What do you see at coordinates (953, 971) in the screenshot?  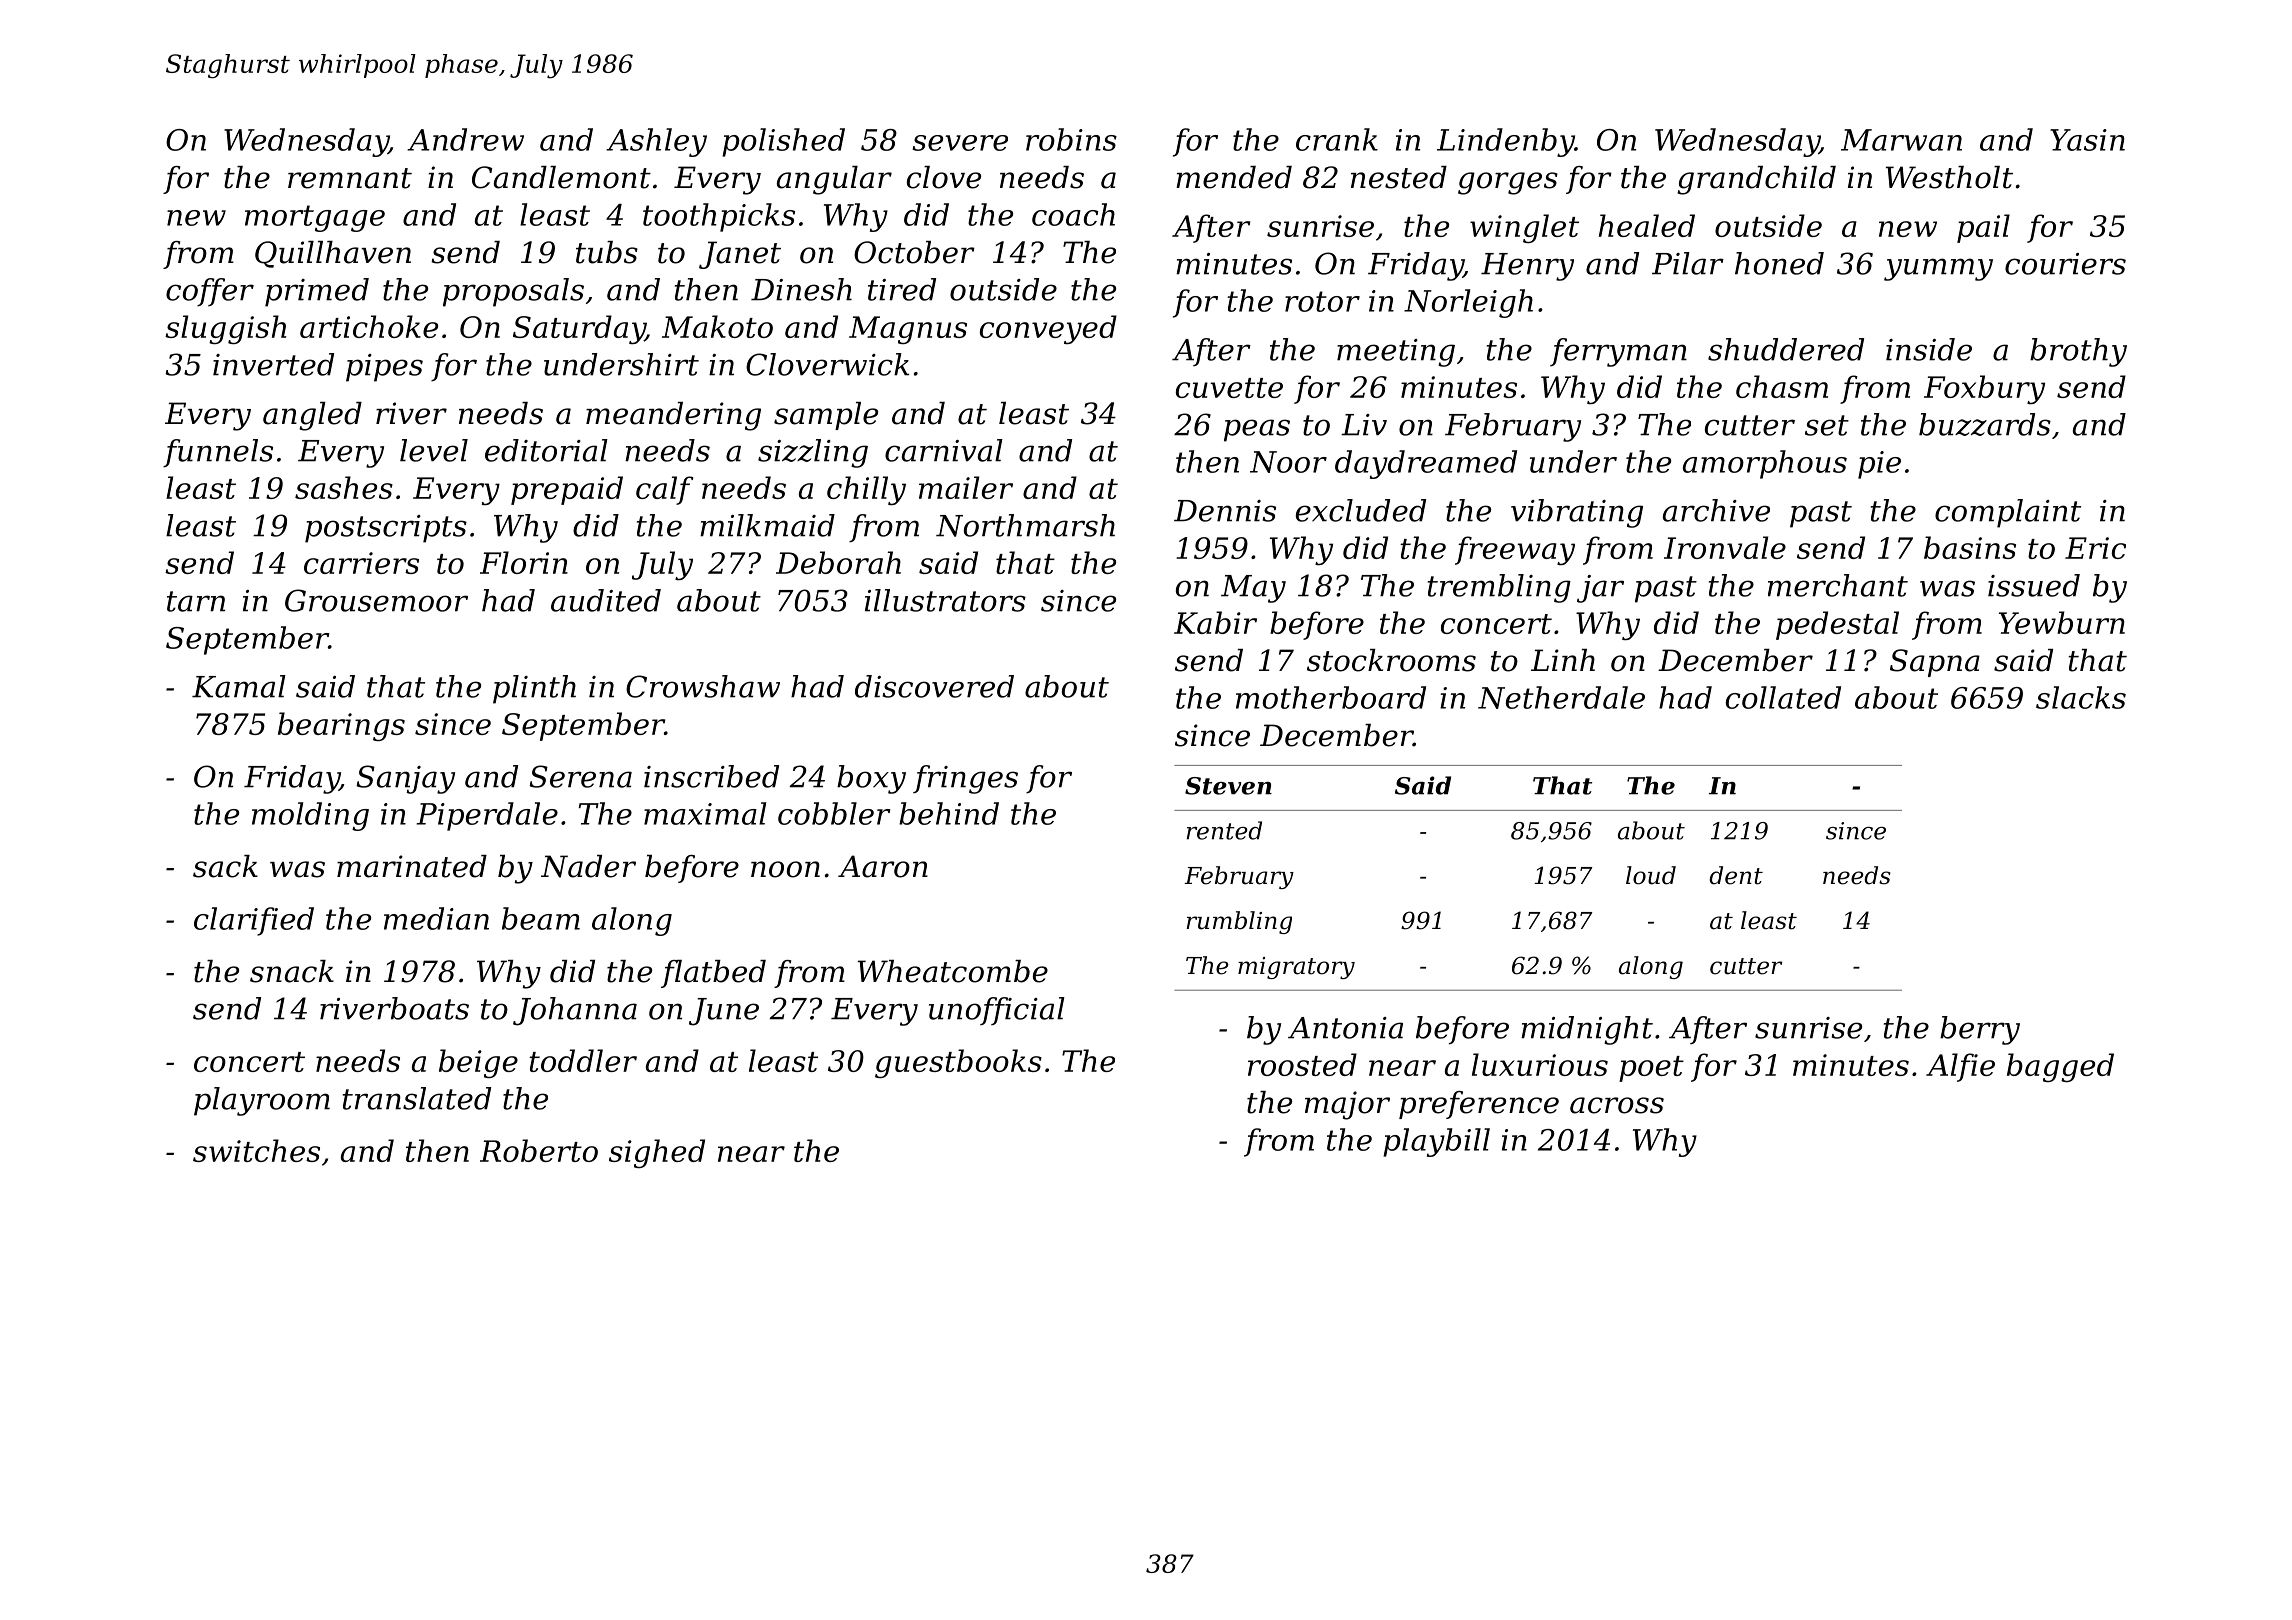 I see `Wheatcombe` at bounding box center [953, 971].
